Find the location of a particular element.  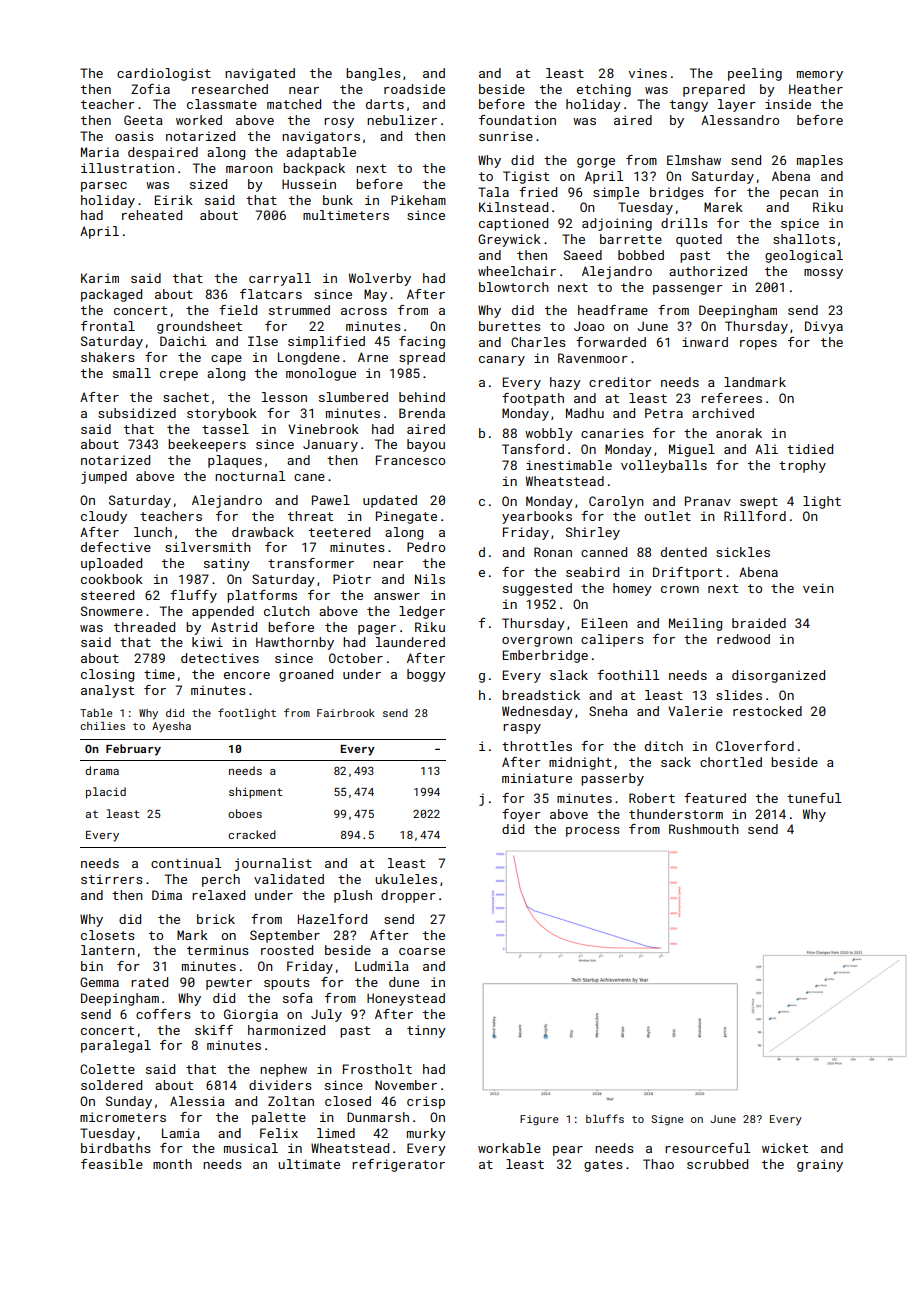

bunk is located at coordinates (338, 200).
